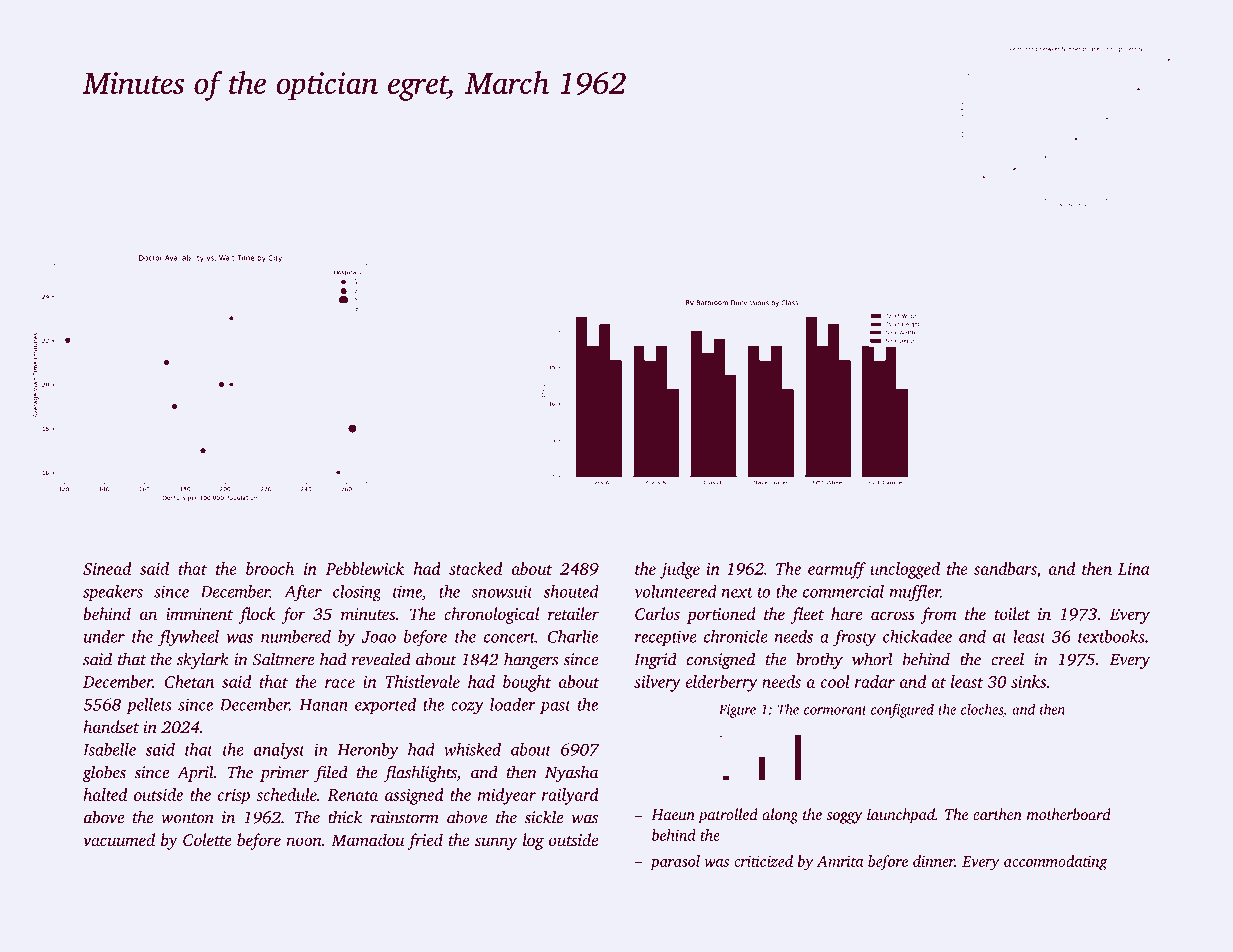  Describe the element at coordinates (1069, 814) in the screenshot. I see `motherboard` at that location.
